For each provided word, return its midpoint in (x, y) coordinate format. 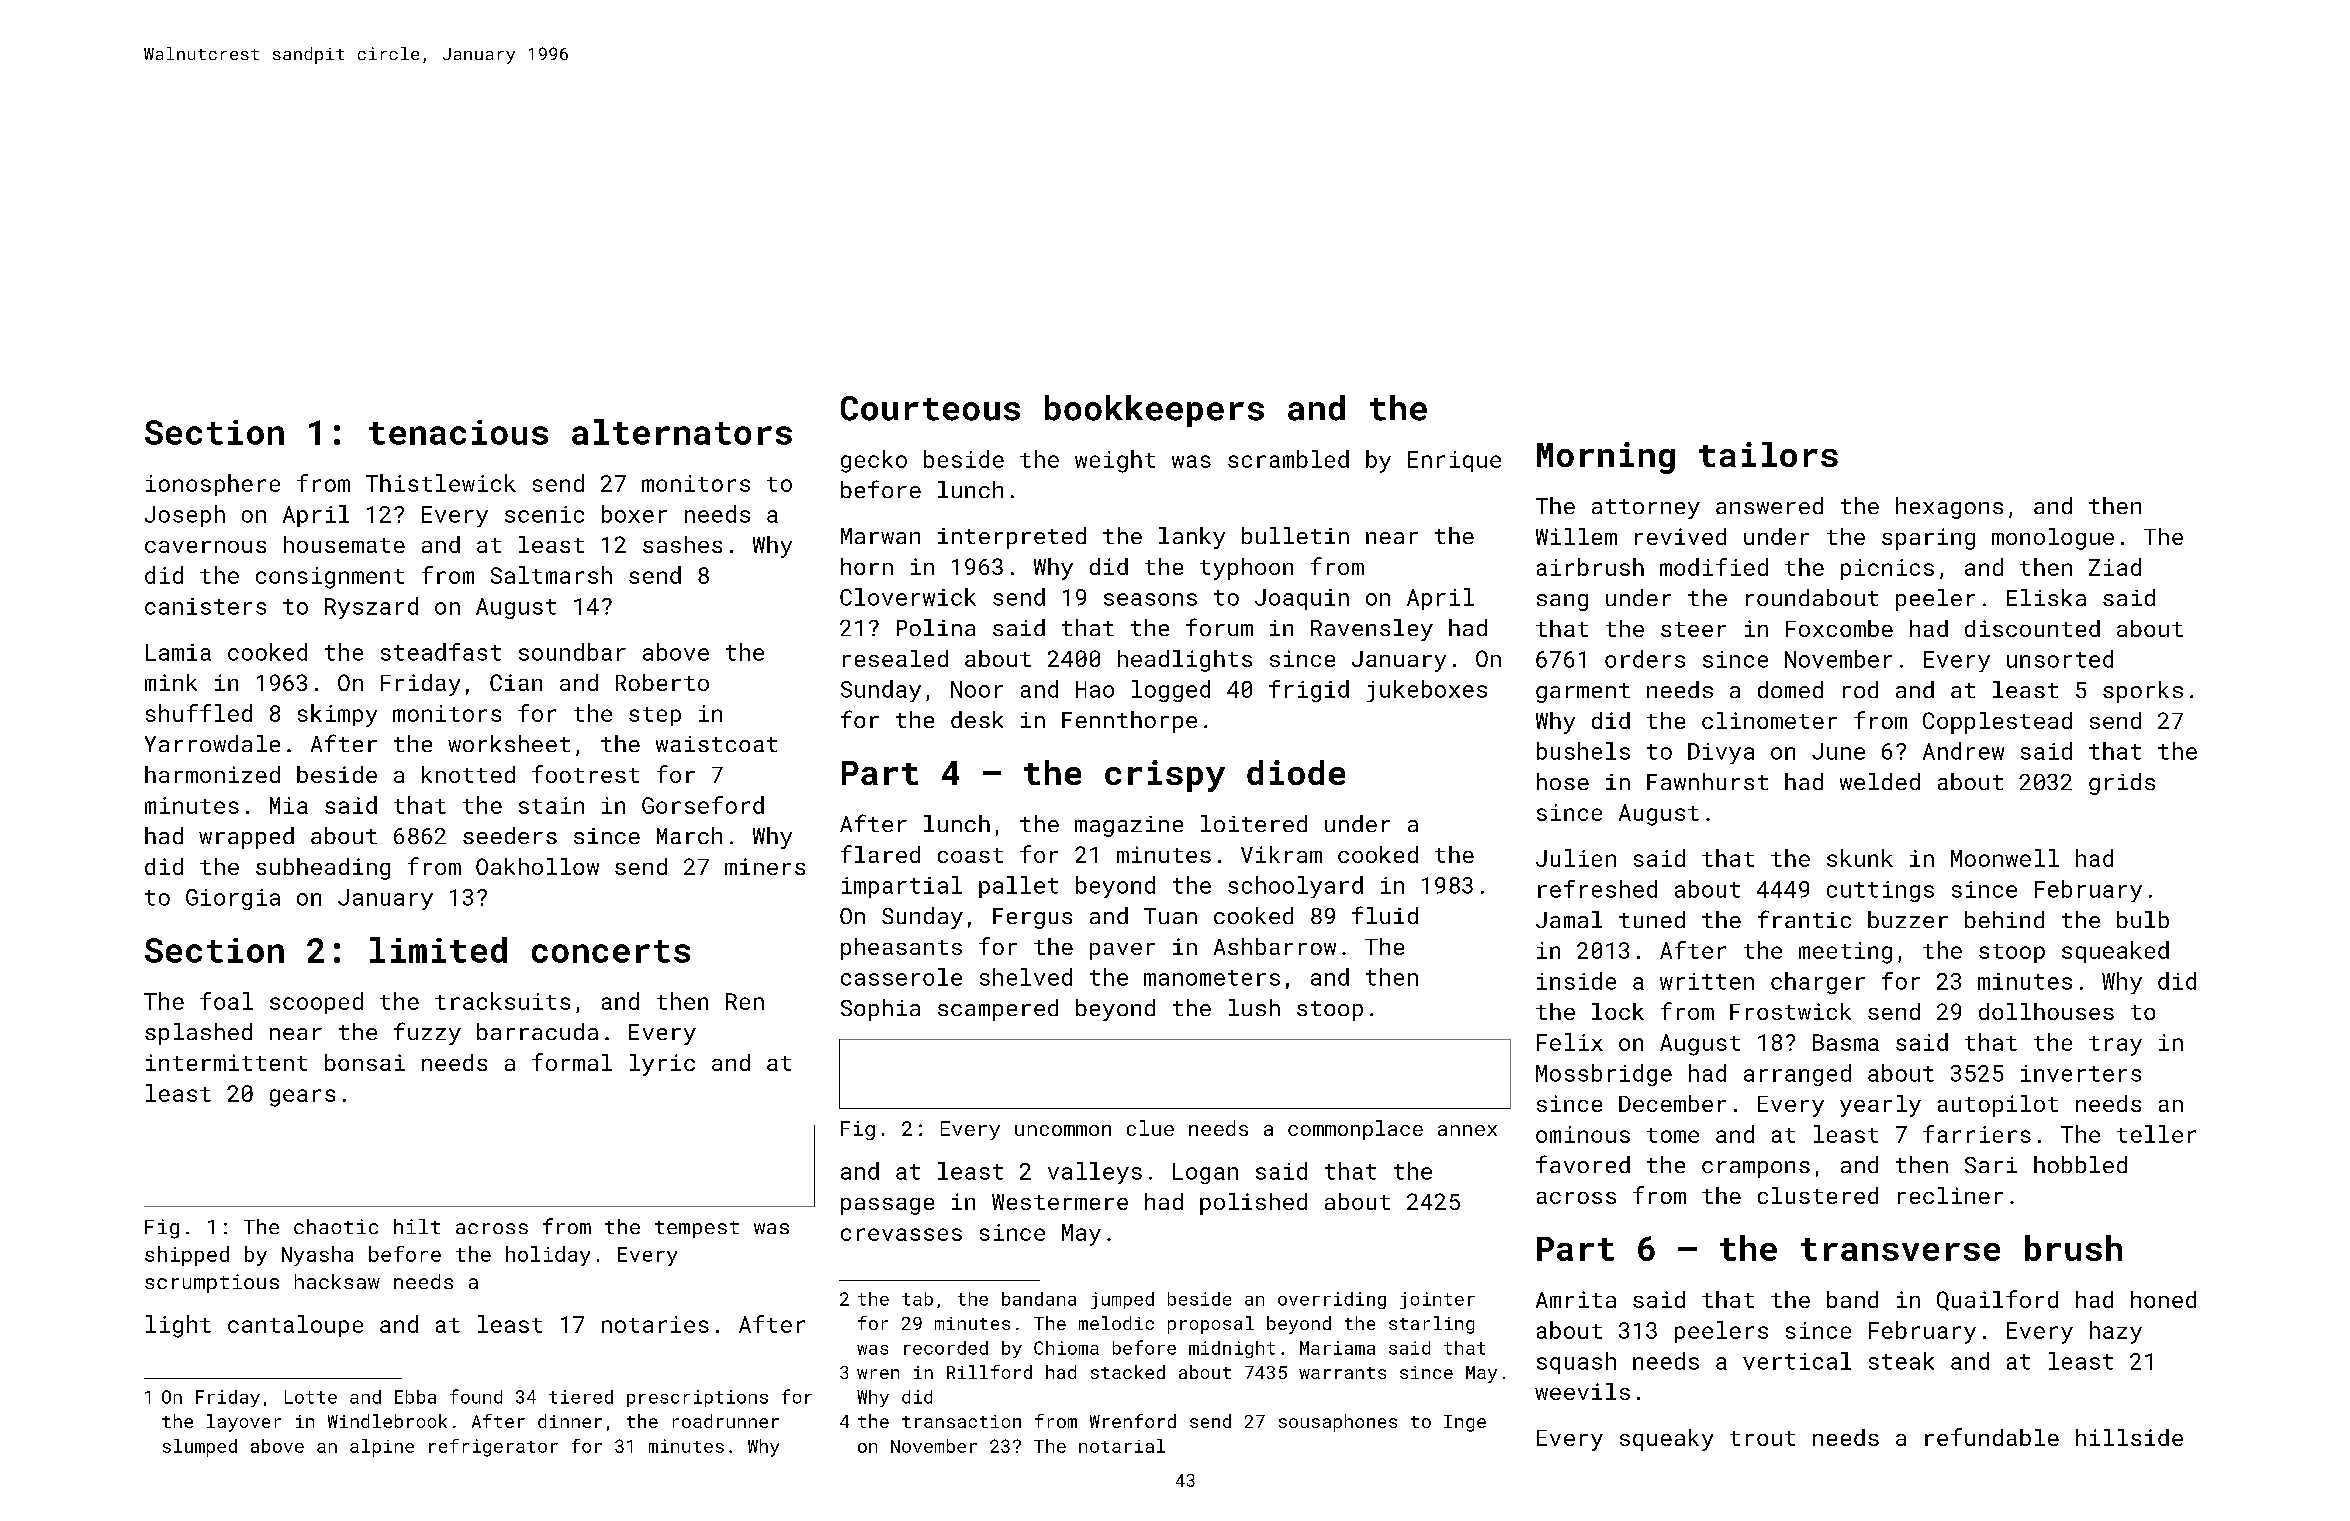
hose (1563, 781)
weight (1115, 461)
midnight (1232, 1349)
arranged (1797, 1075)
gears (302, 1098)
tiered (581, 1397)
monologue (2053, 539)
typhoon (1246, 569)
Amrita (1576, 1299)
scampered (998, 1010)
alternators (682, 432)
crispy (1165, 776)
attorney (1646, 509)
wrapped (246, 838)
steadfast (441, 652)
